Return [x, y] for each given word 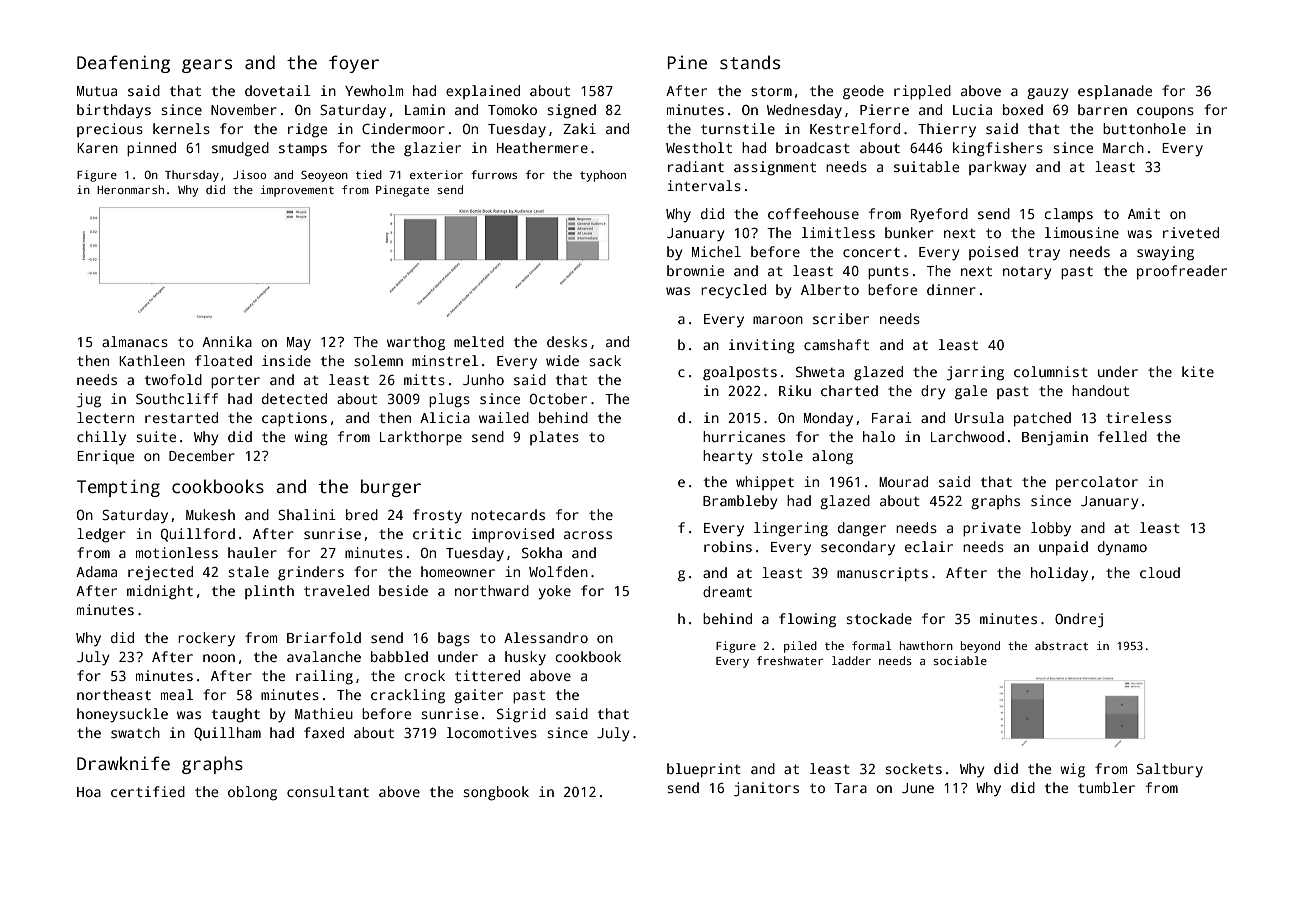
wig [1072, 770]
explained [483, 92]
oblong [252, 793]
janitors [766, 789]
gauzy [1047, 94]
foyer [354, 64]
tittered [487, 675]
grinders [311, 573]
